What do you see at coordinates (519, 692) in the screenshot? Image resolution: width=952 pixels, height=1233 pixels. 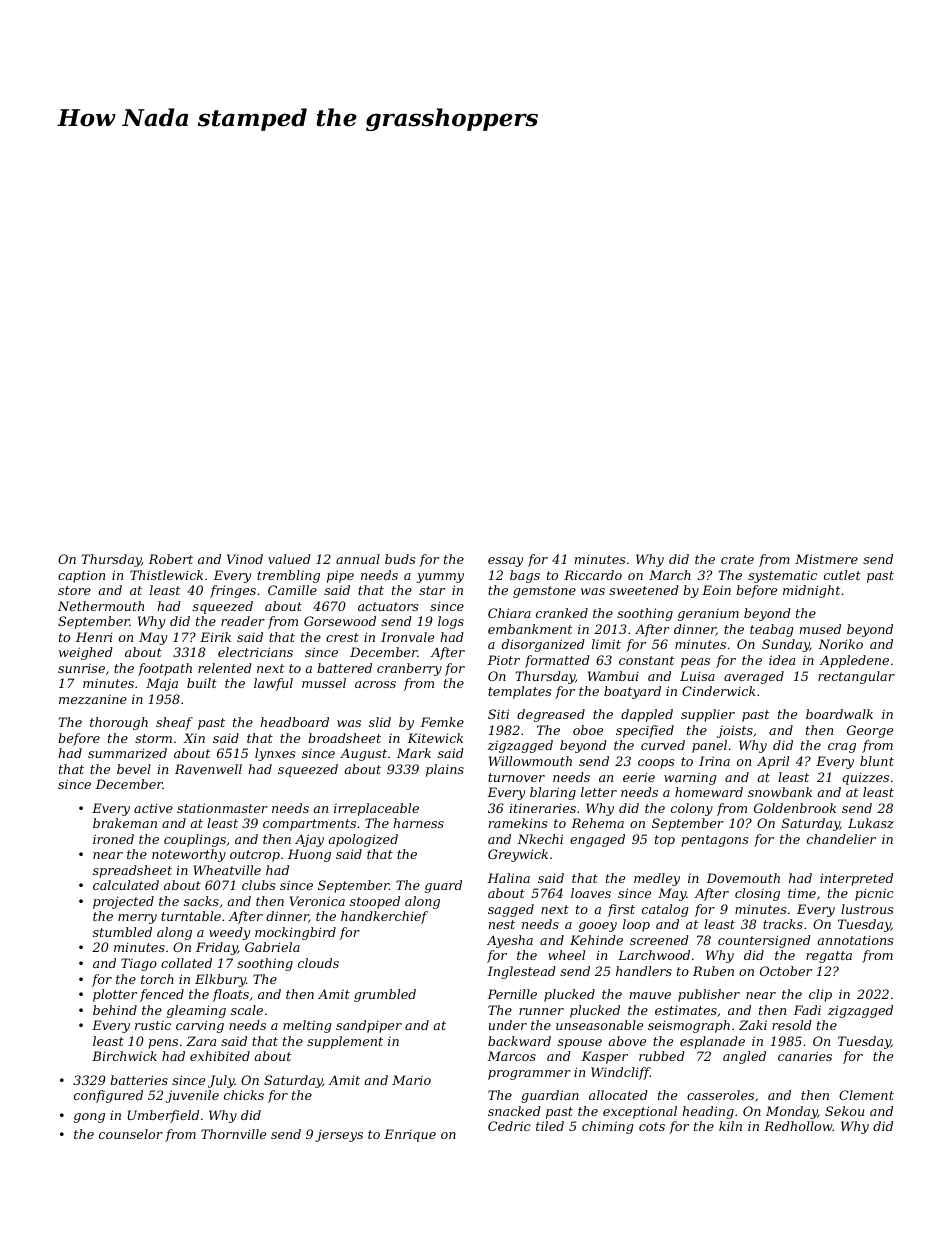 I see `templates` at bounding box center [519, 692].
